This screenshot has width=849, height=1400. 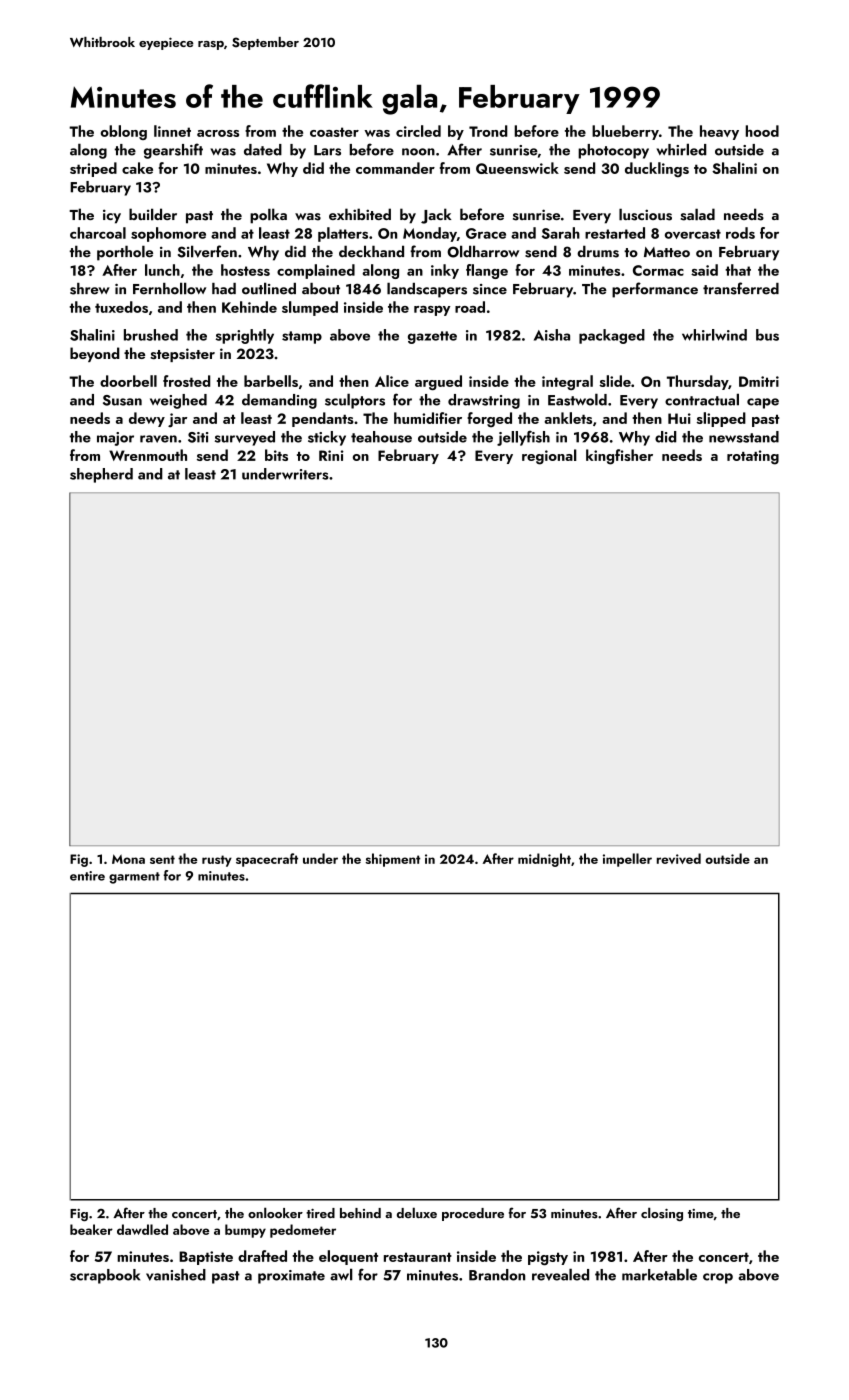 What do you see at coordinates (341, 1274) in the screenshot?
I see `awl` at bounding box center [341, 1274].
